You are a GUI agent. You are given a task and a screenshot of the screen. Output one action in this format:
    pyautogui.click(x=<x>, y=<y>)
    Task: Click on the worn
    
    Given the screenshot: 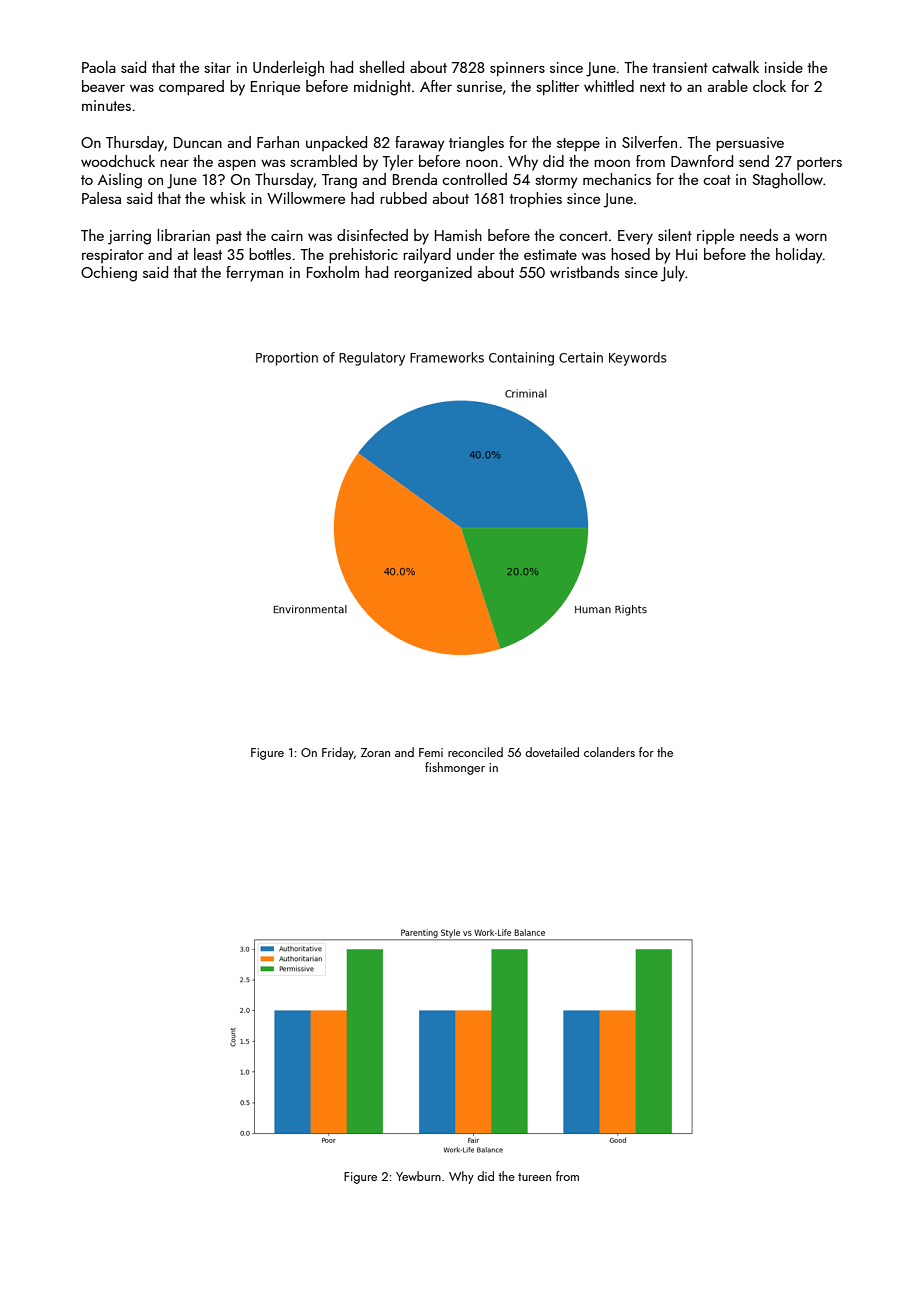 What is the action you would take?
    pyautogui.click(x=811, y=237)
